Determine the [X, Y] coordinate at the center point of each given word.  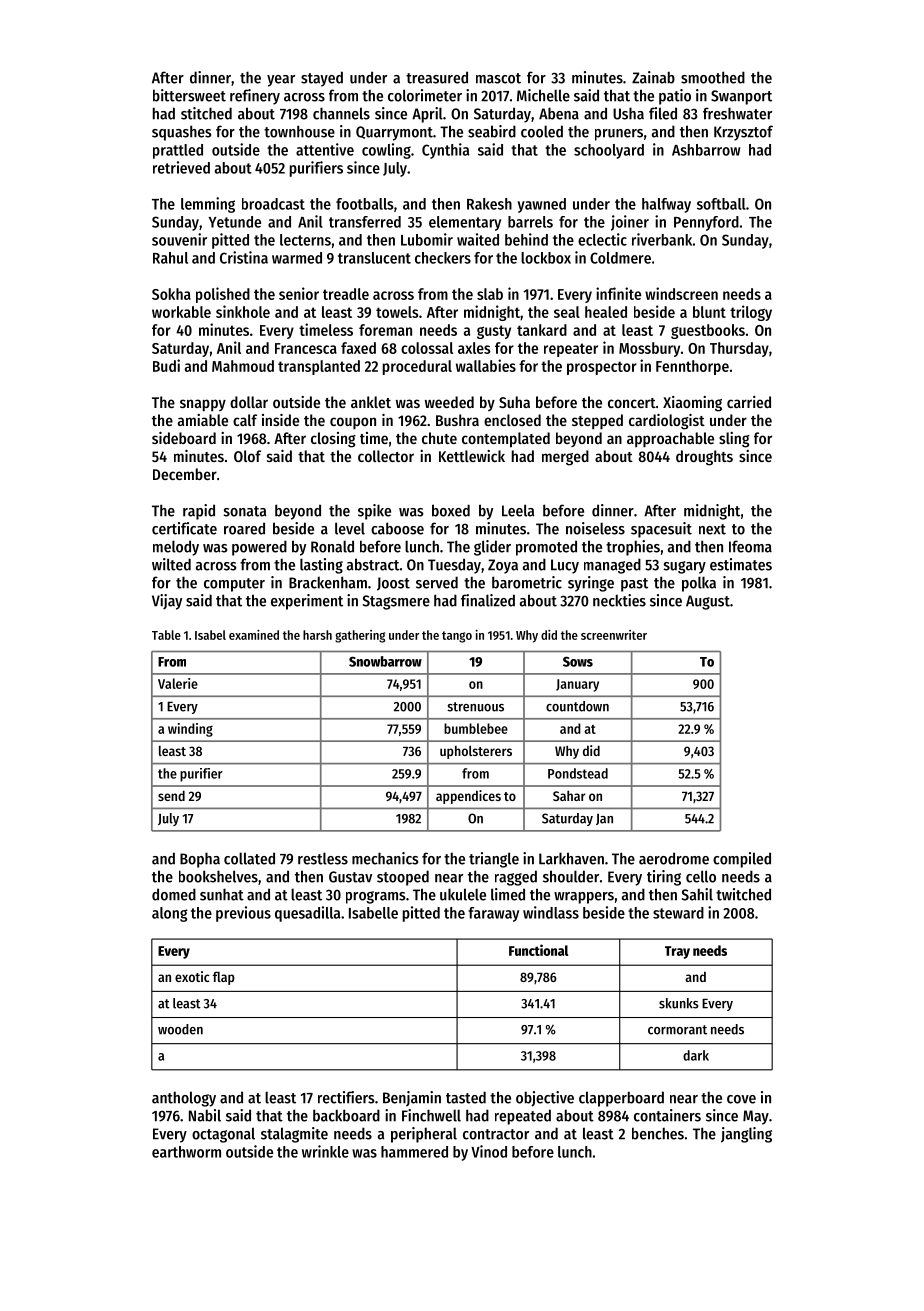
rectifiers [346, 1097]
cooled [542, 131]
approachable [670, 439]
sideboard [184, 438]
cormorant [677, 1030]
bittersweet [189, 95]
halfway [666, 205]
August [708, 602]
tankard [542, 330]
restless [323, 858]
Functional [538, 950]
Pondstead [578, 773]
